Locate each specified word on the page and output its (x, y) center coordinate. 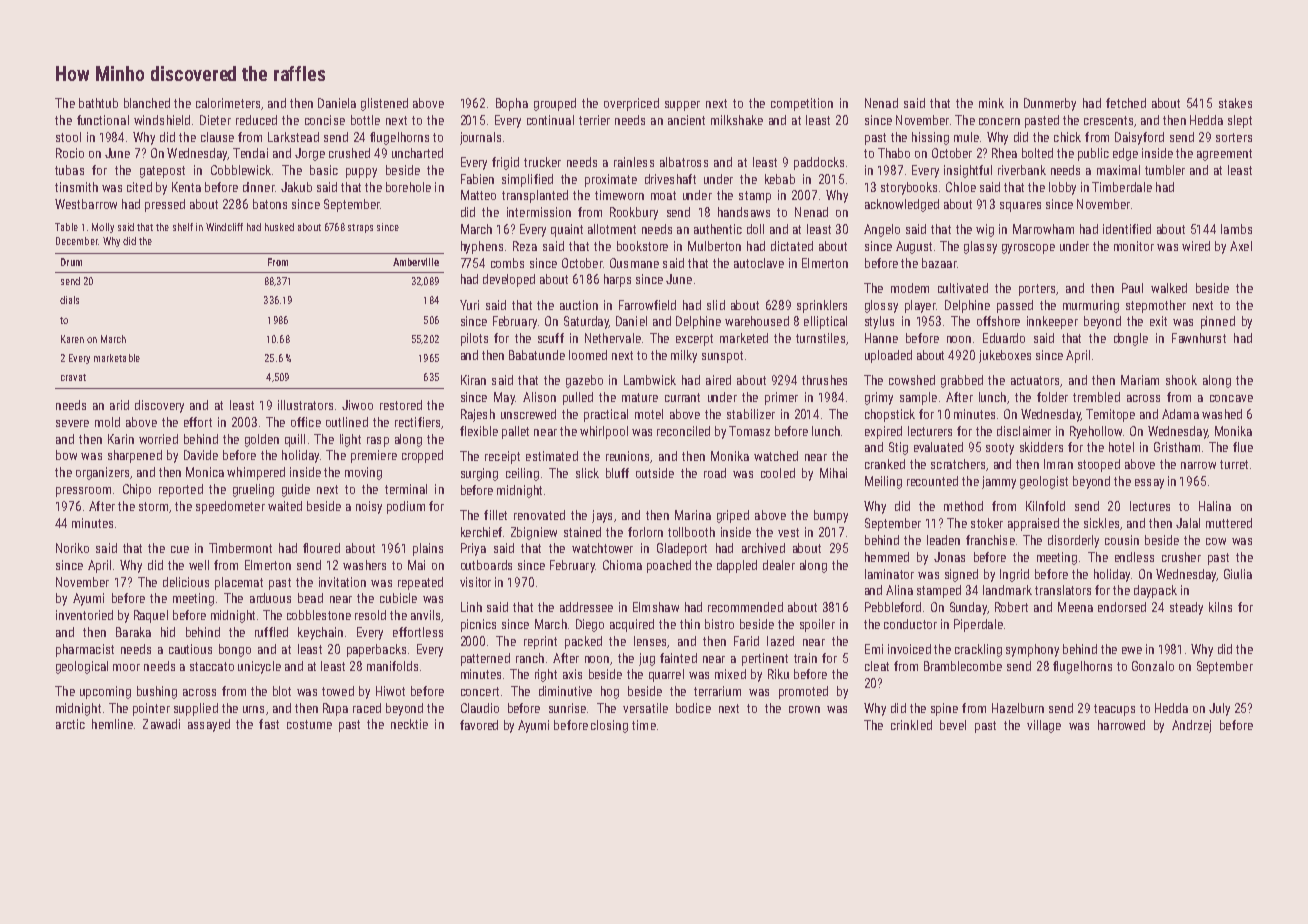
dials (69, 300)
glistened (384, 104)
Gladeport (682, 549)
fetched (1126, 103)
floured (321, 548)
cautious (190, 649)
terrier (594, 120)
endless (1134, 557)
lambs (1236, 229)
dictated (792, 246)
